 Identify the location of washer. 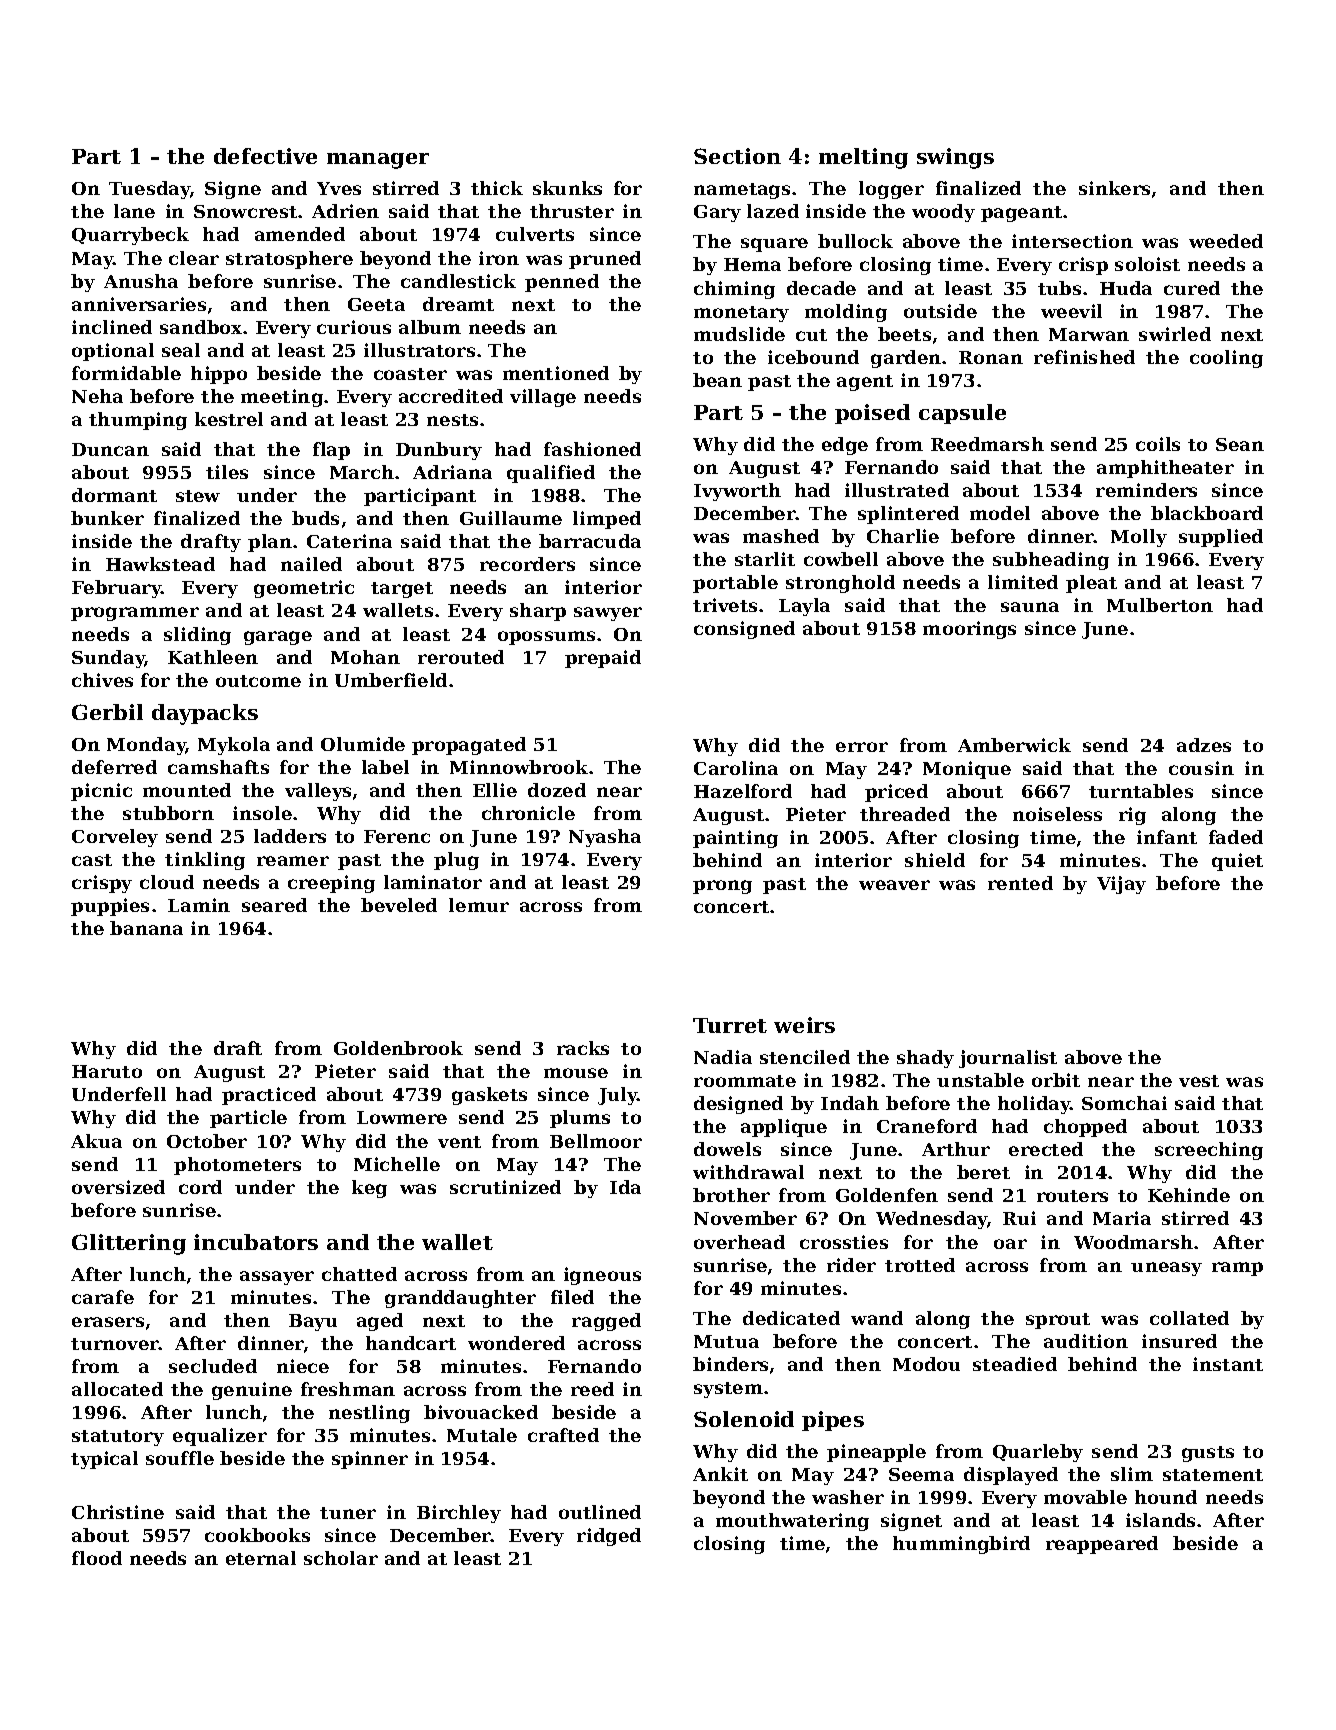
(848, 1497).
